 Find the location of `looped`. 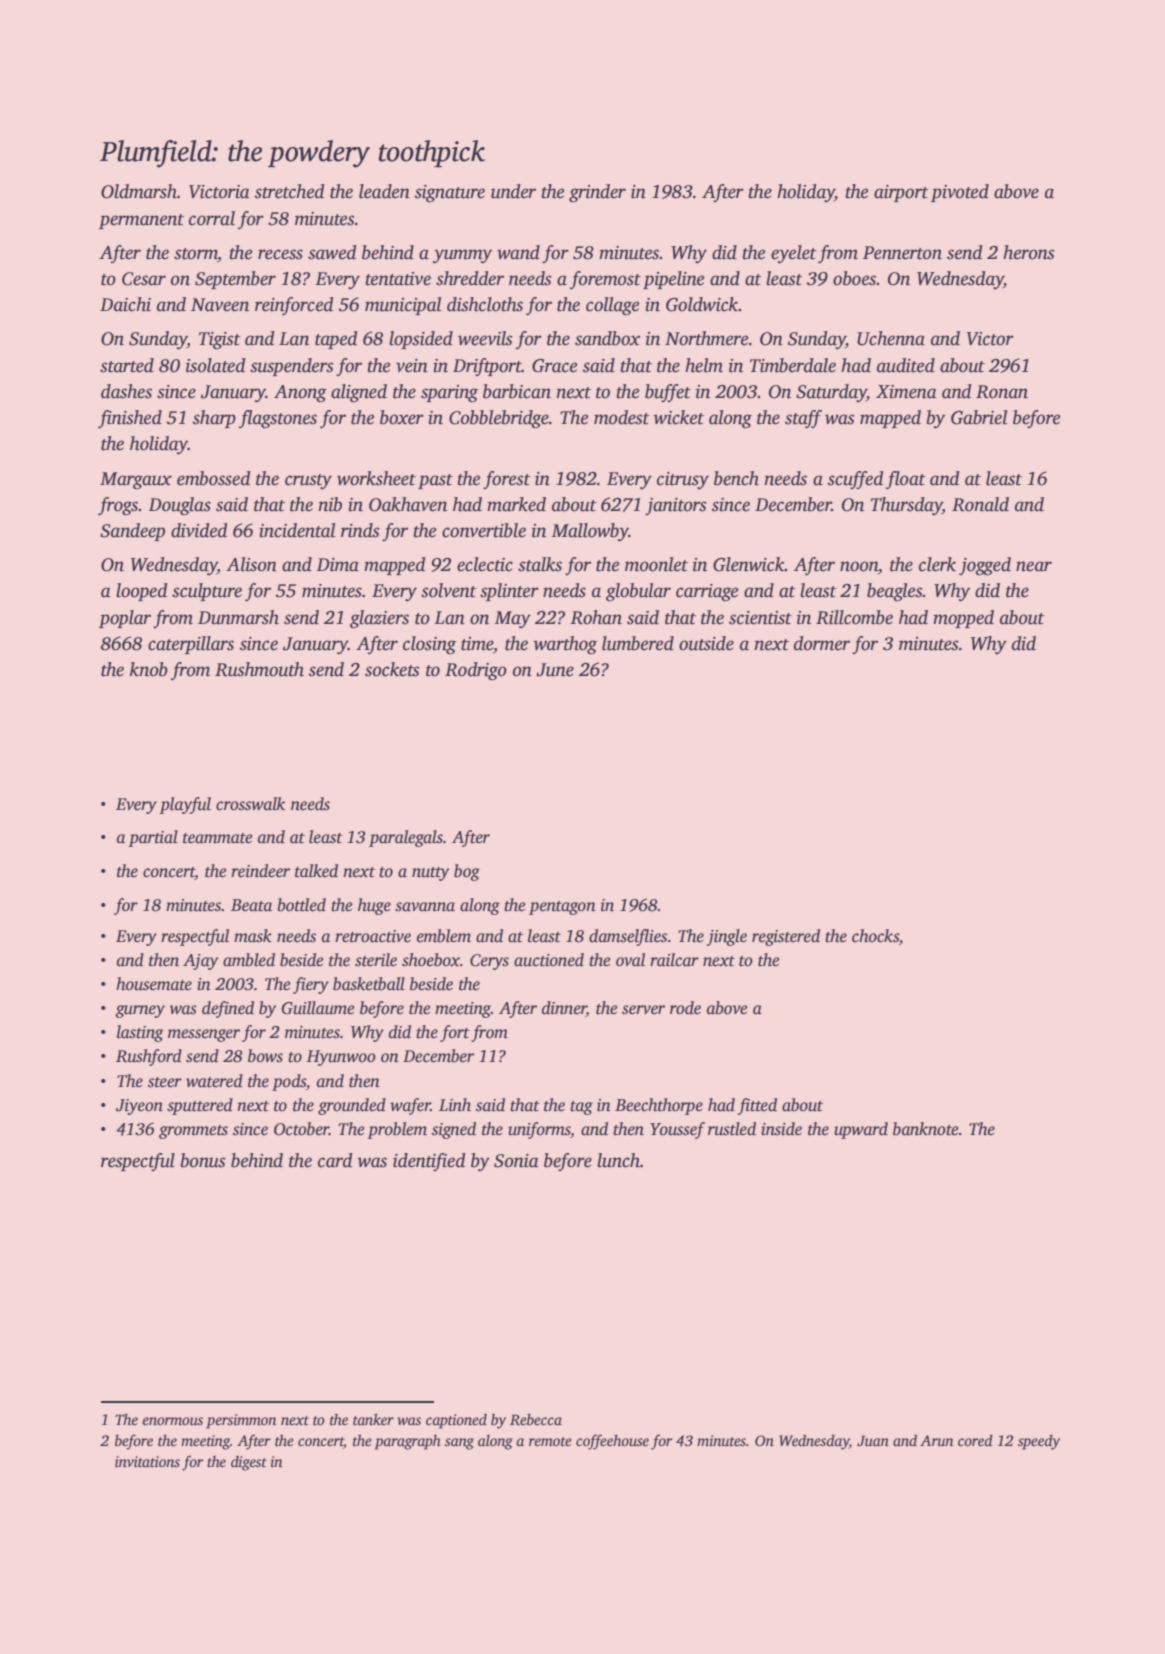

looped is located at coordinates (141, 592).
